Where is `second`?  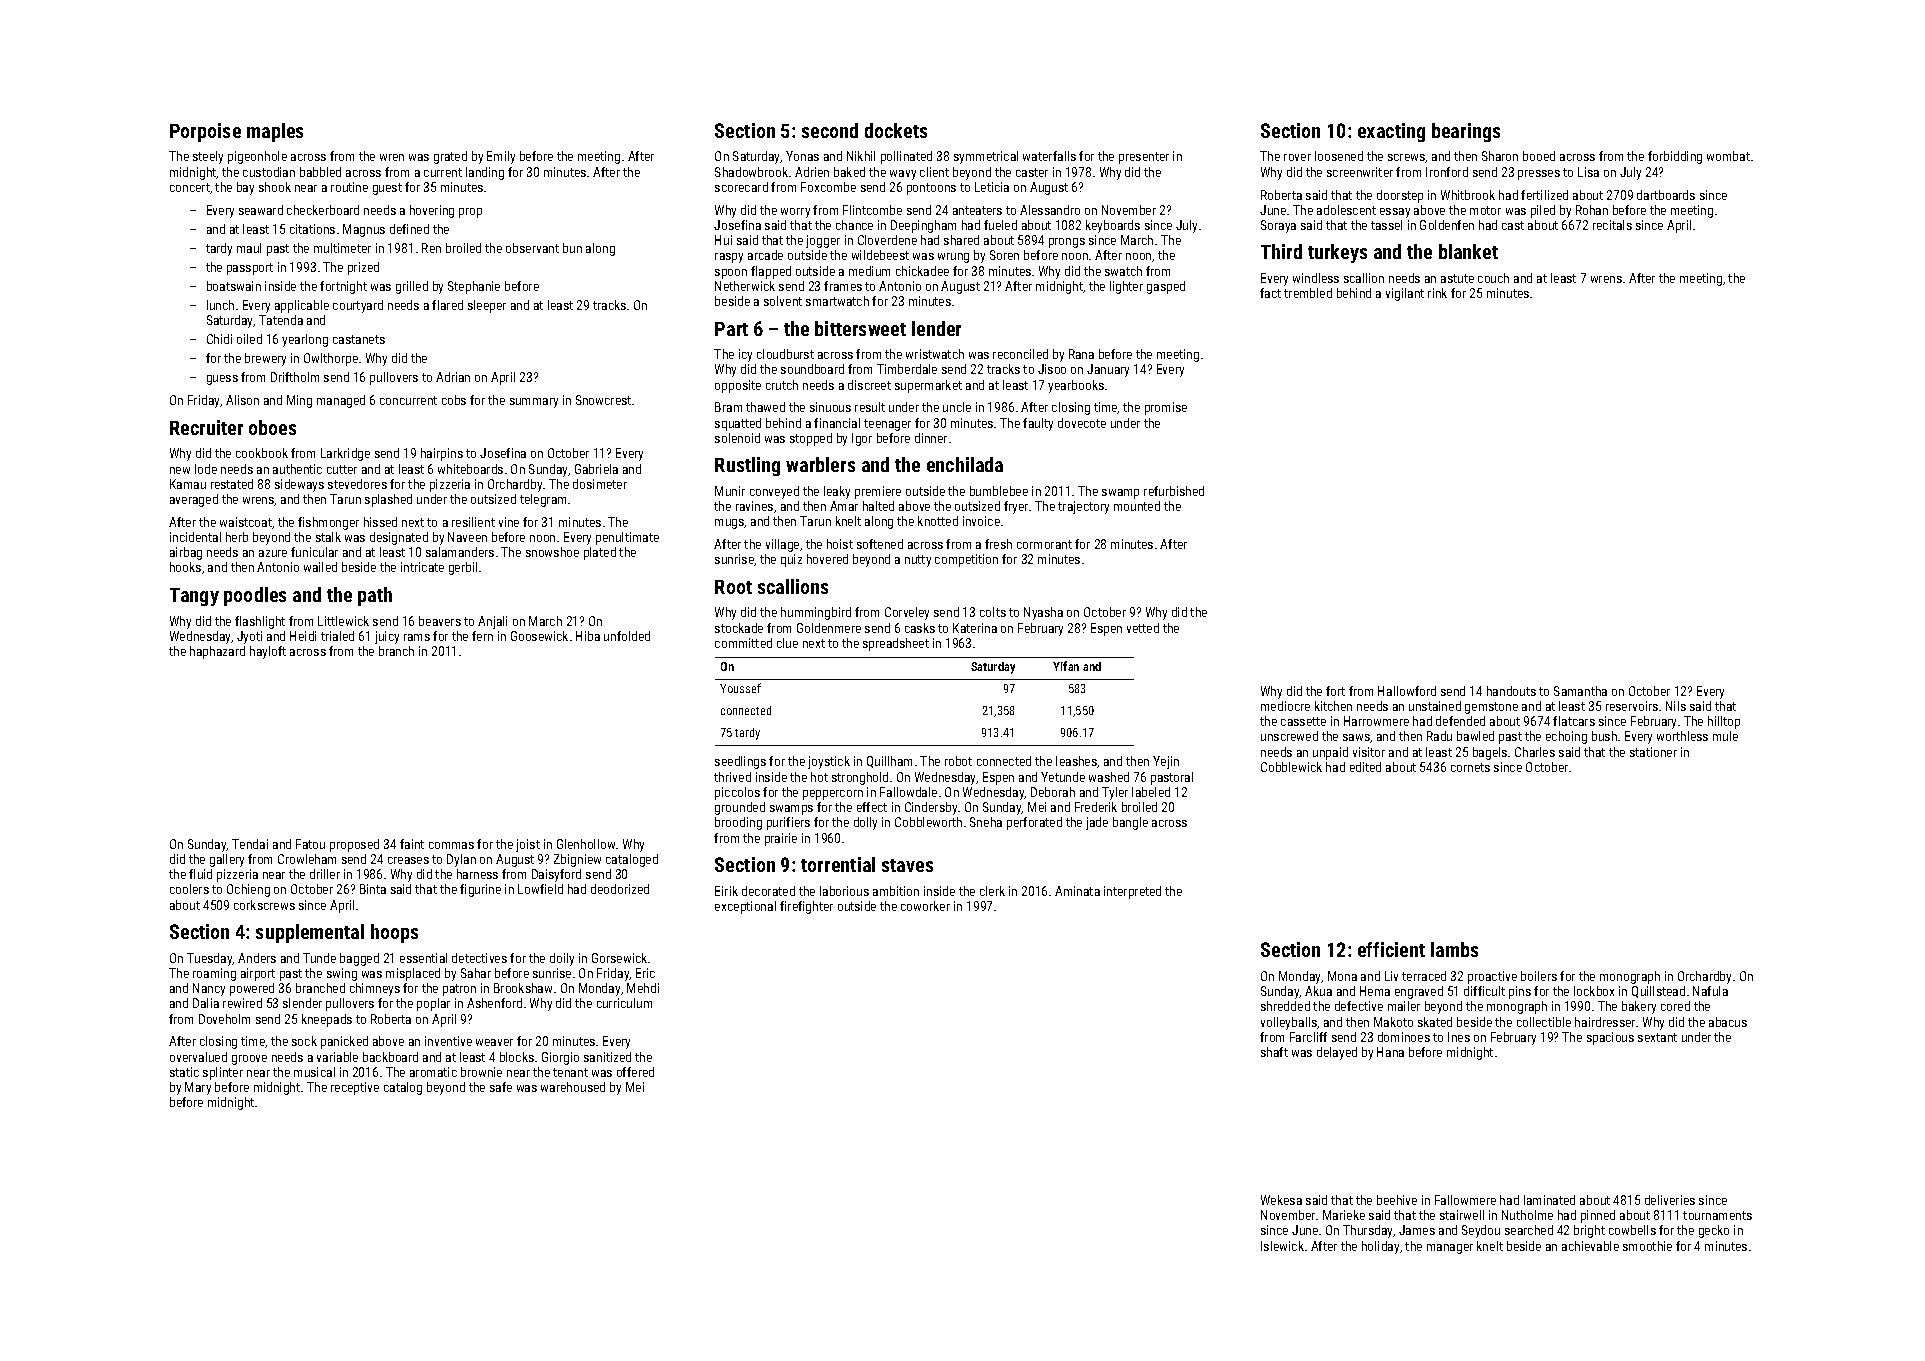
second is located at coordinates (830, 130).
